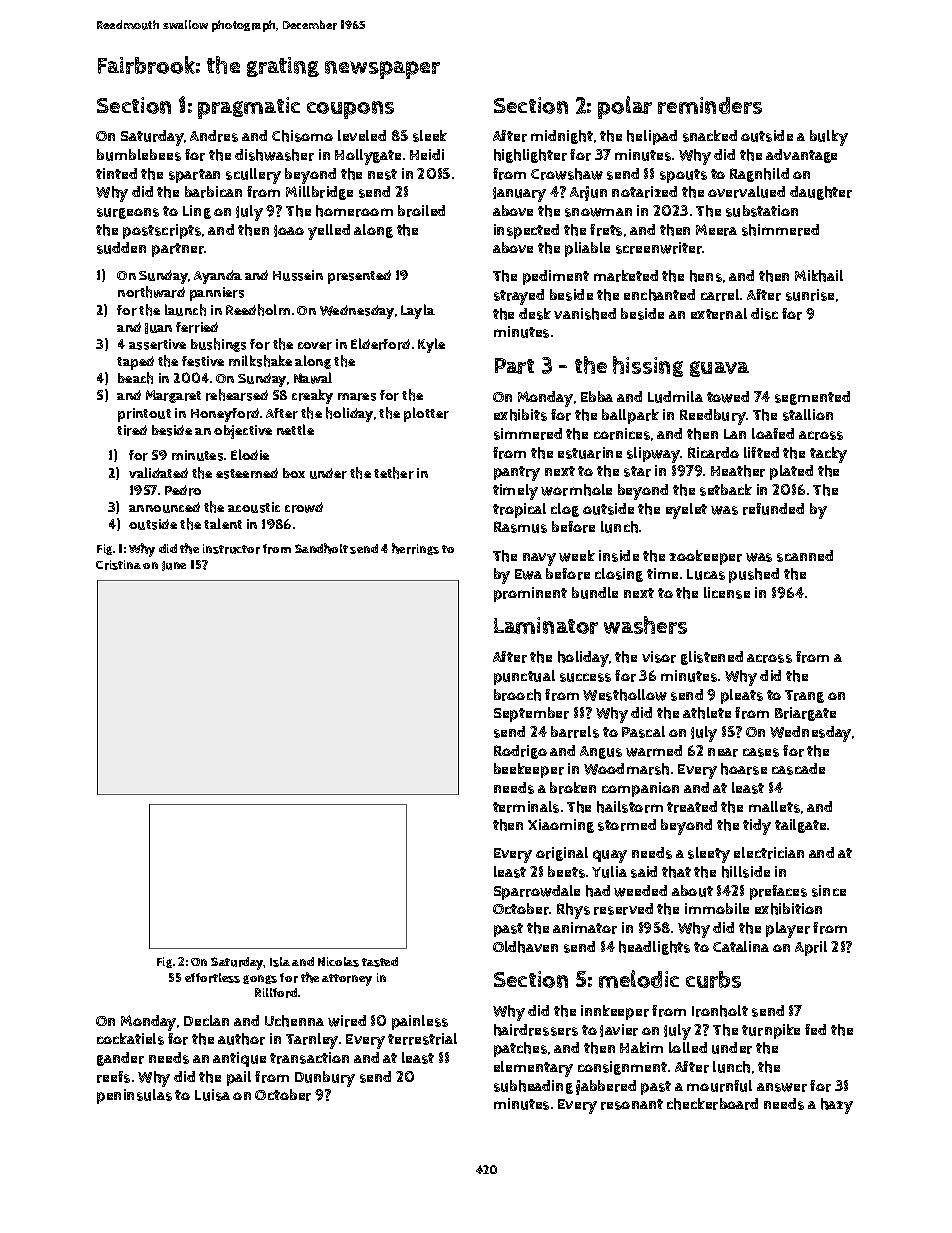  Describe the element at coordinates (819, 276) in the screenshot. I see `Mikhail` at that location.
